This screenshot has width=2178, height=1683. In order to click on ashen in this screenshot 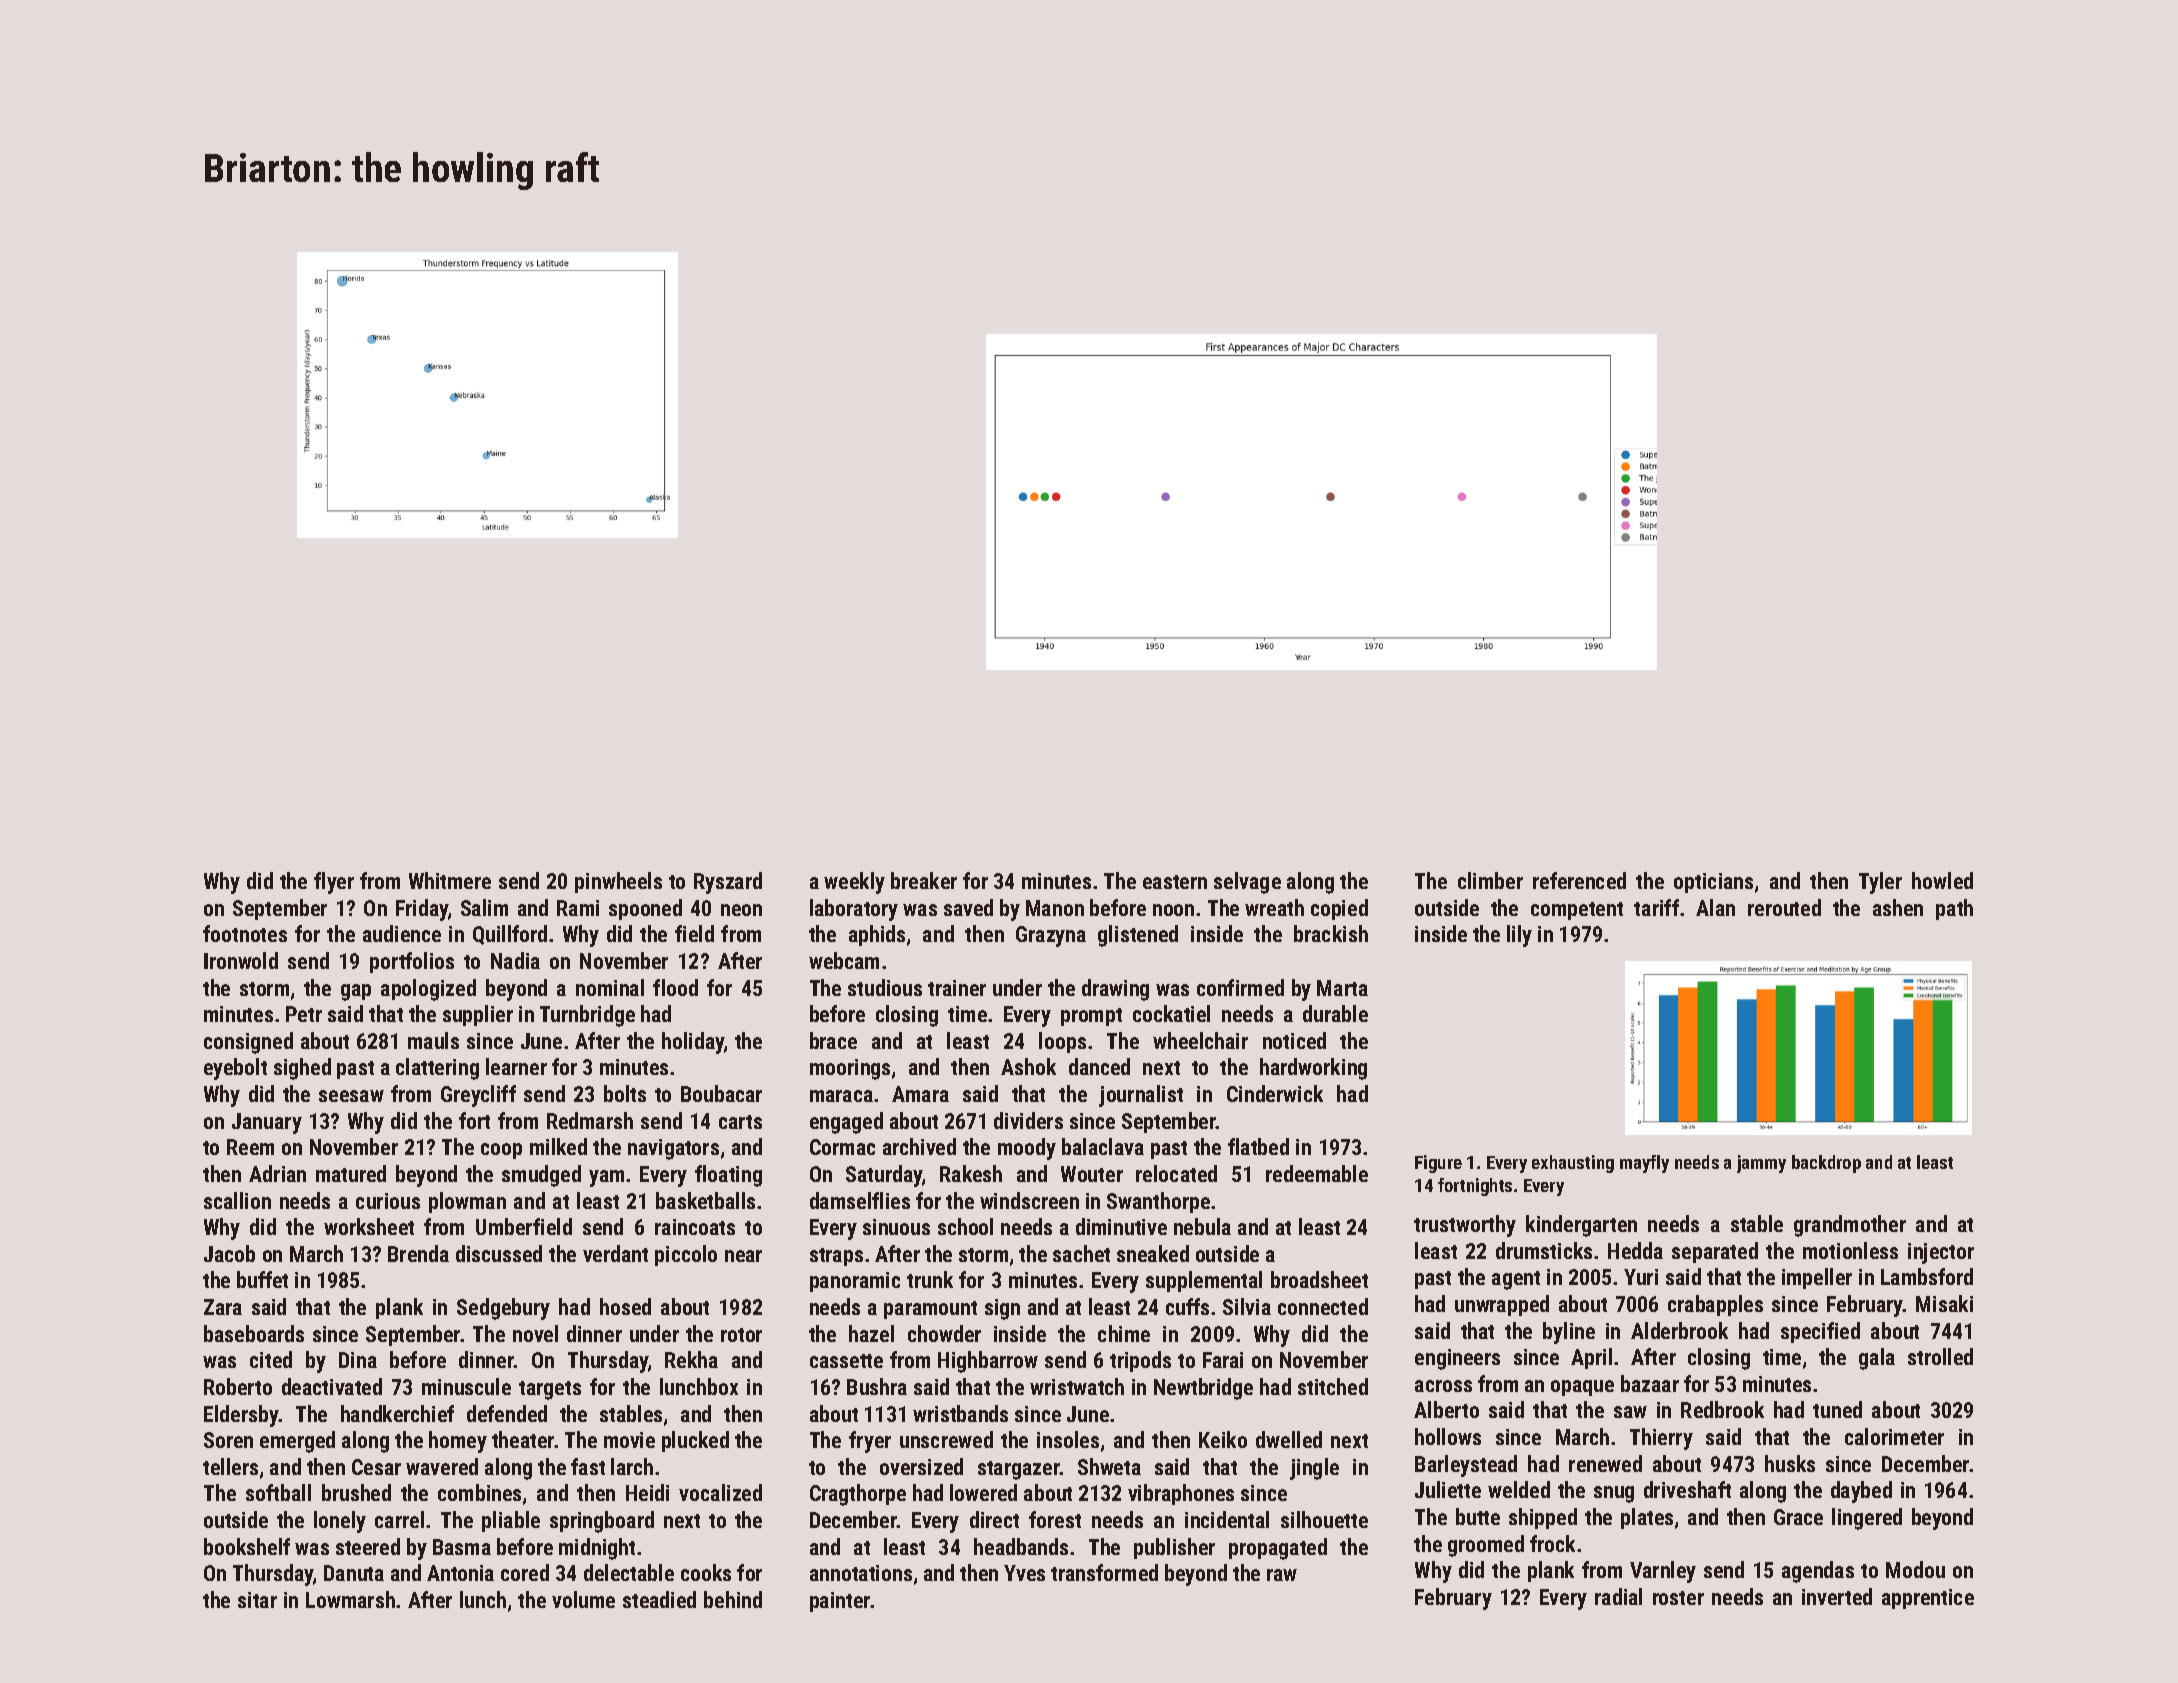, I will do `click(1898, 907)`.
